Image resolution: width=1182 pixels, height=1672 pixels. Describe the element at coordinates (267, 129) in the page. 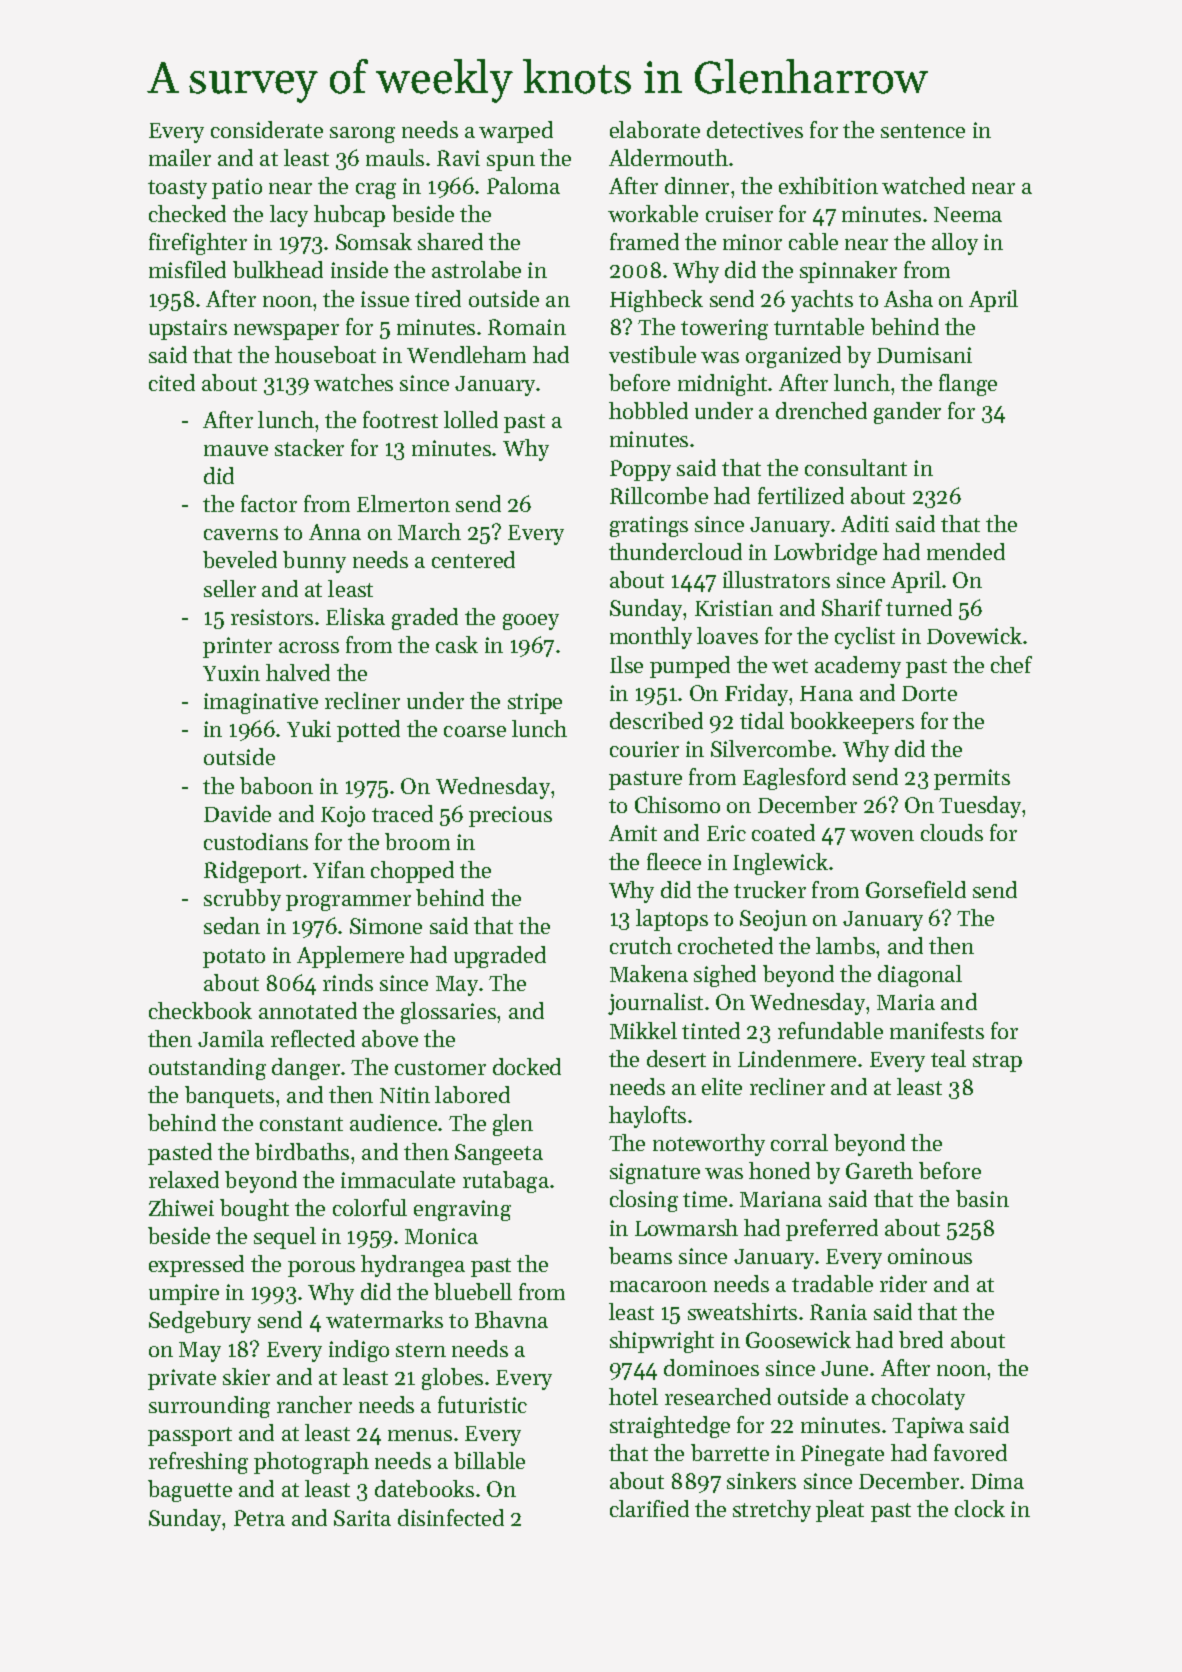

I see `considerate` at that location.
